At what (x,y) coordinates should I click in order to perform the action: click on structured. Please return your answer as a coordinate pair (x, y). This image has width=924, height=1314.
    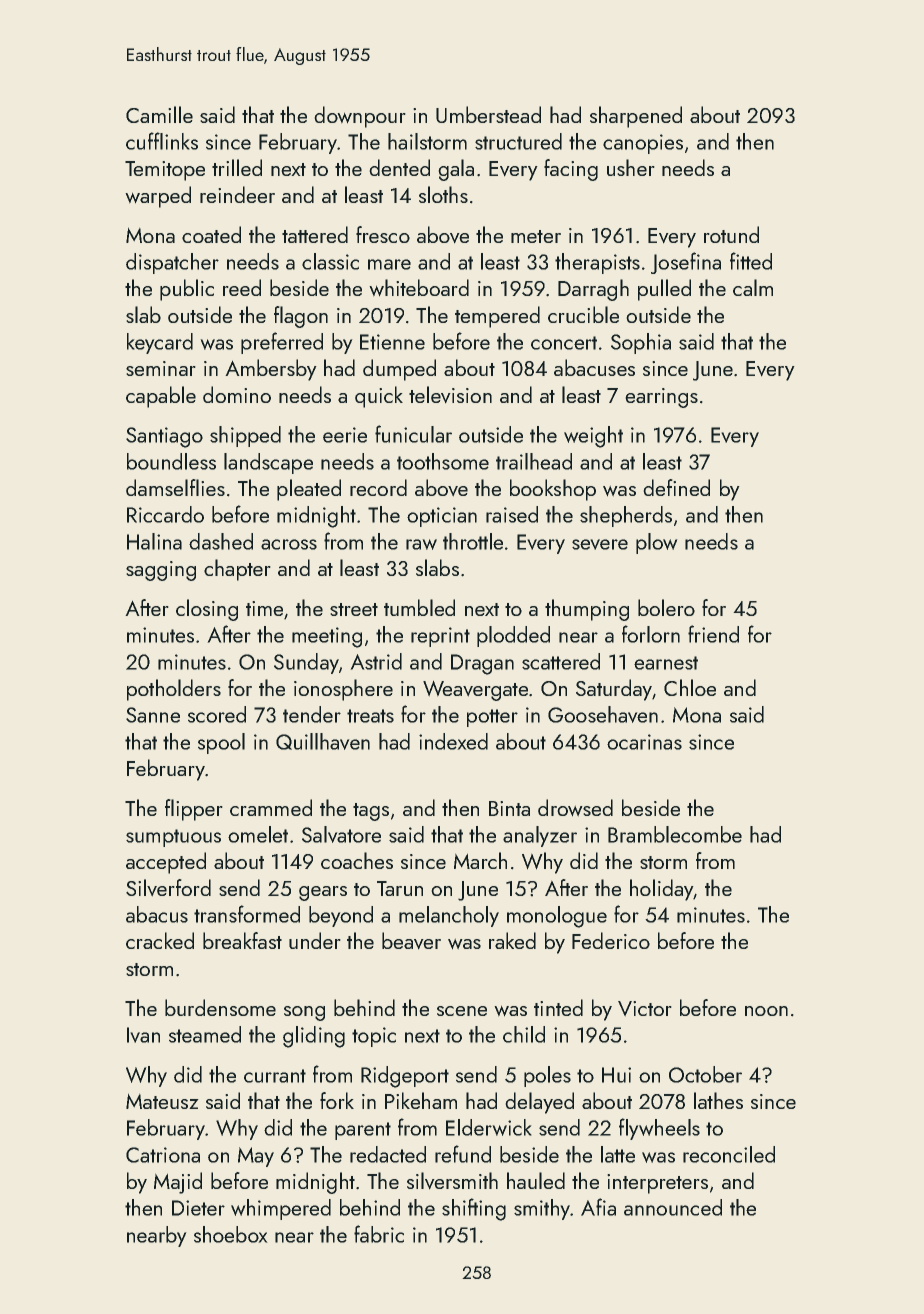
    Looking at the image, I should click on (518, 141).
